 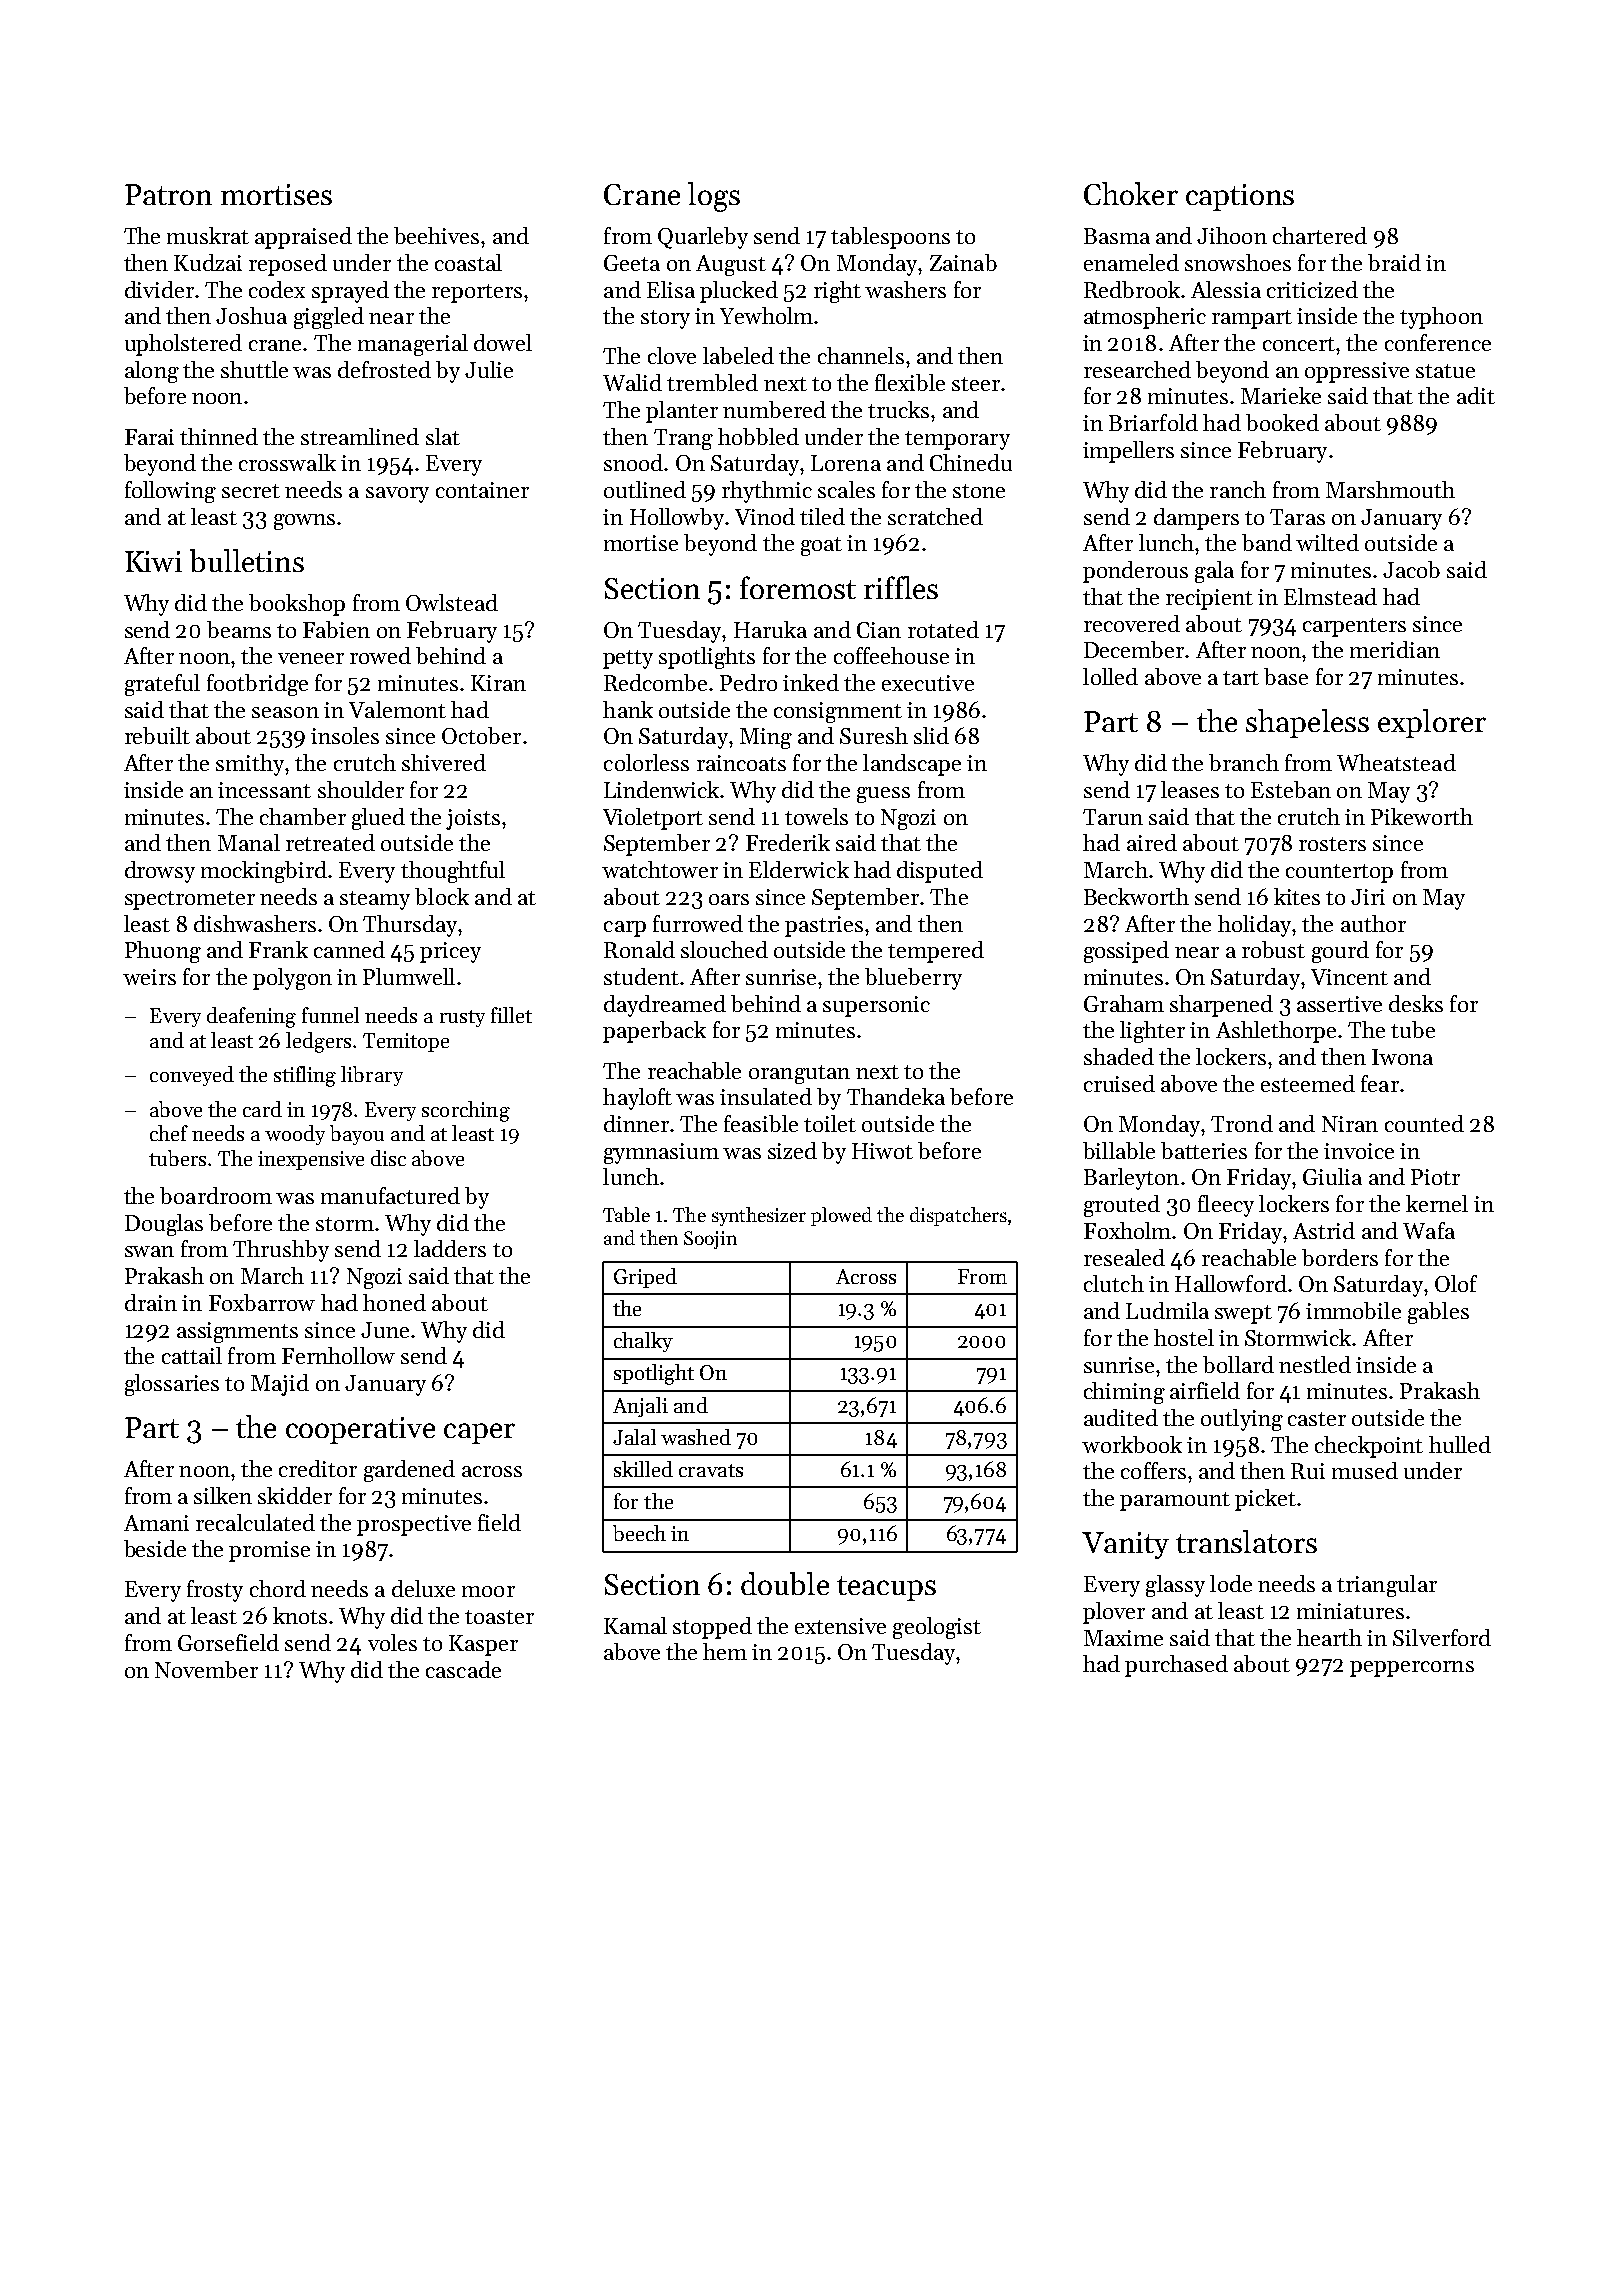 What do you see at coordinates (164, 1225) in the screenshot?
I see `Douglas` at bounding box center [164, 1225].
